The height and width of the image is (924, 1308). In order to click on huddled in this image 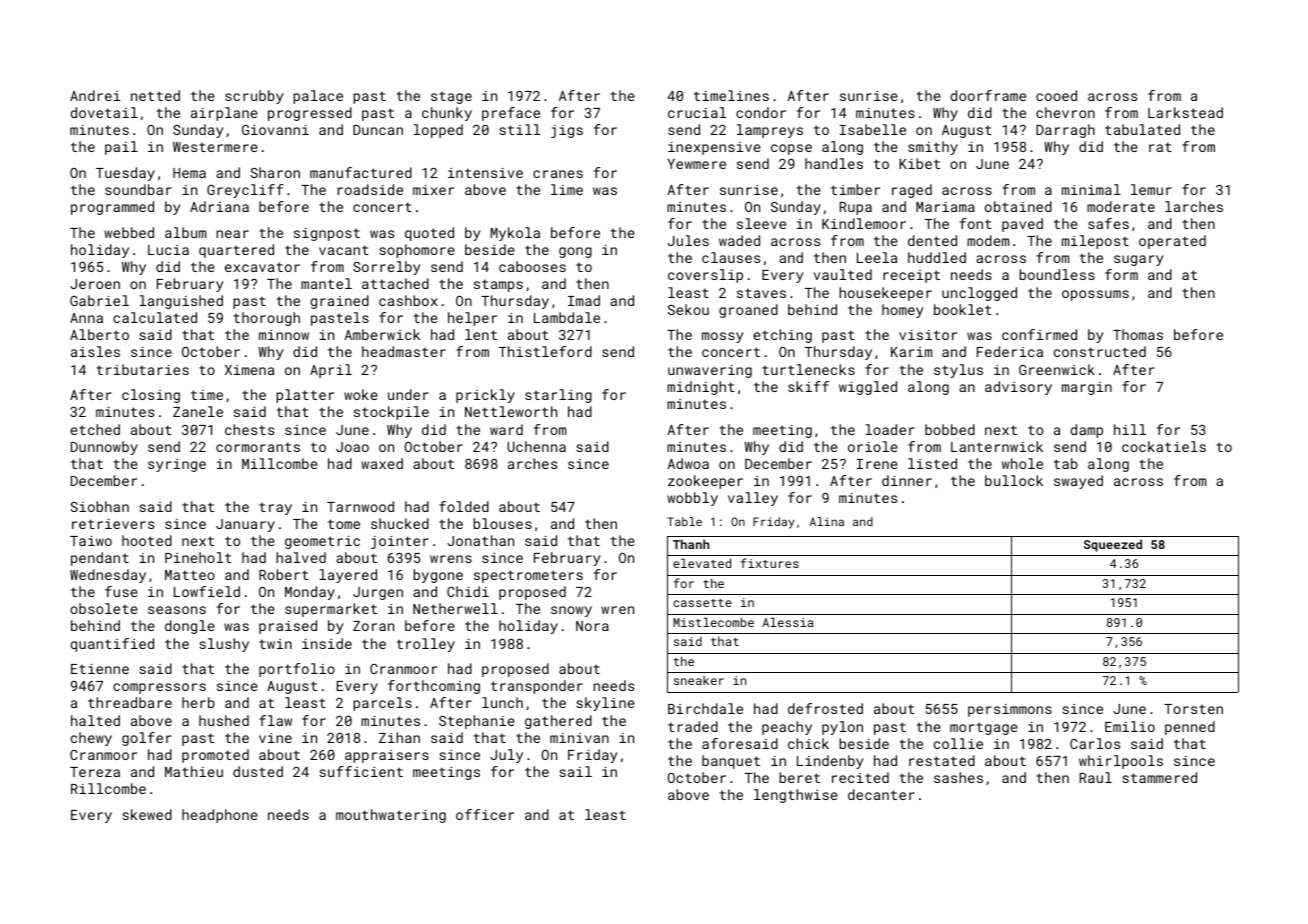, I will do `click(937, 257)`.
